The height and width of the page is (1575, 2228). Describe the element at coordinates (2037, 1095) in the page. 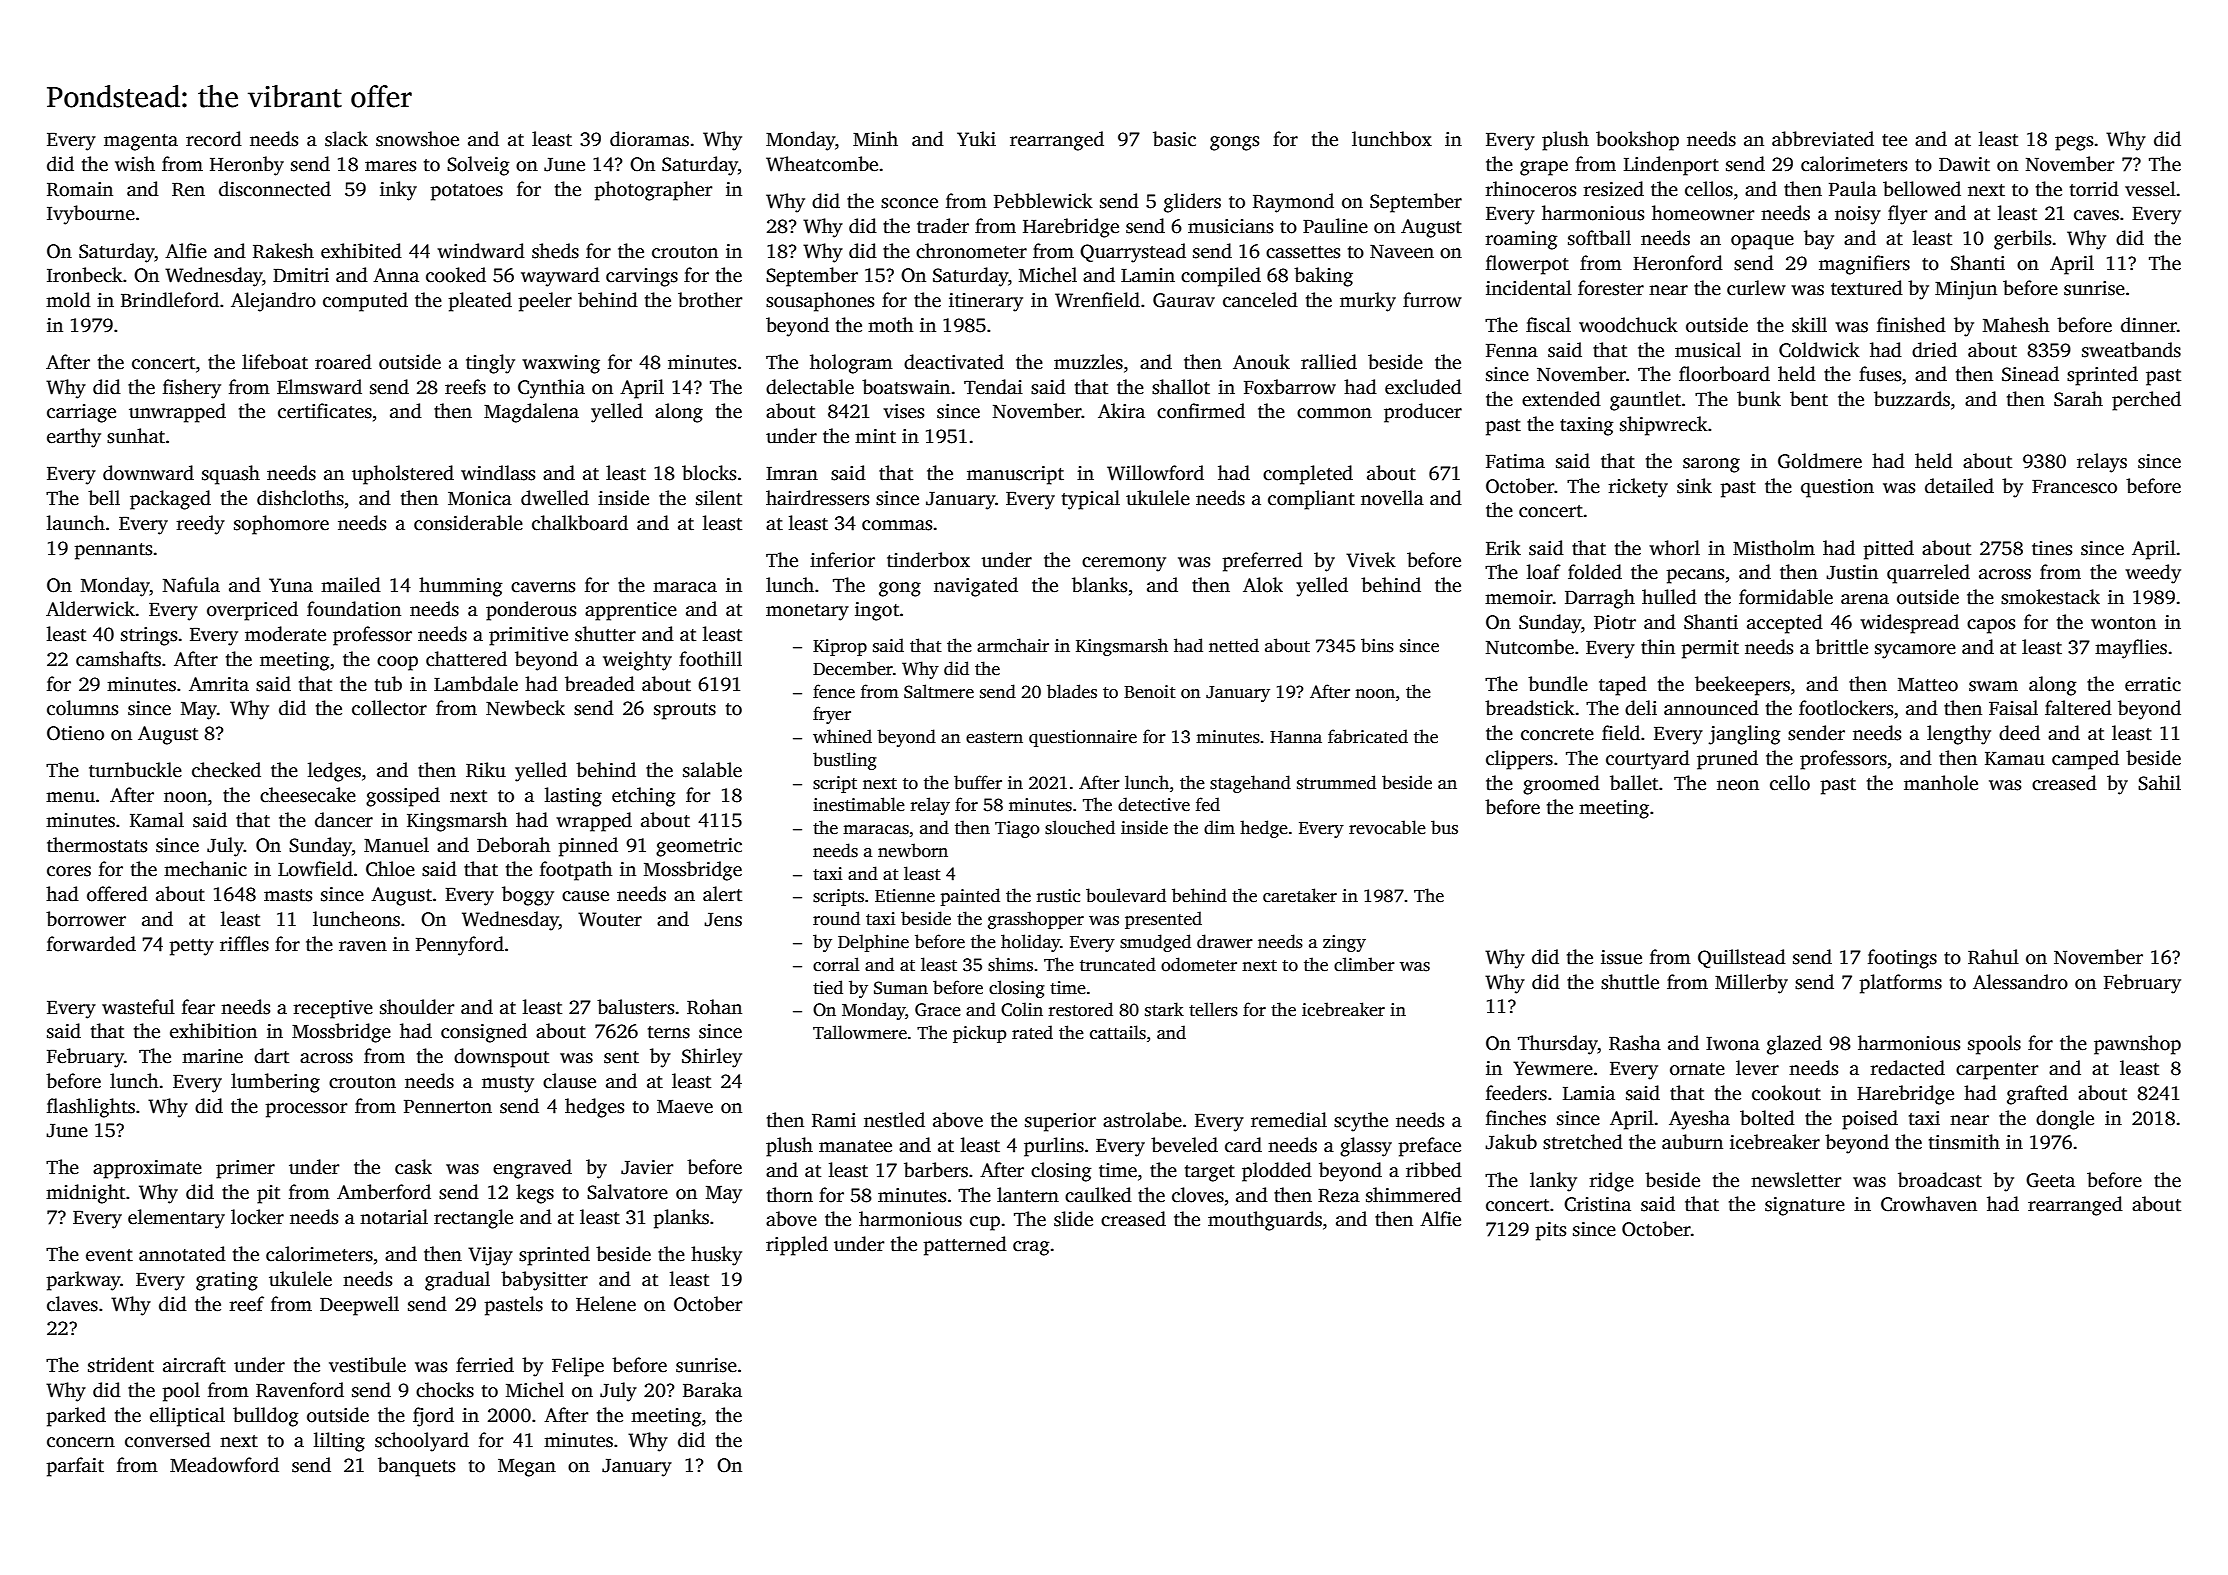

I see `grafted` at that location.
